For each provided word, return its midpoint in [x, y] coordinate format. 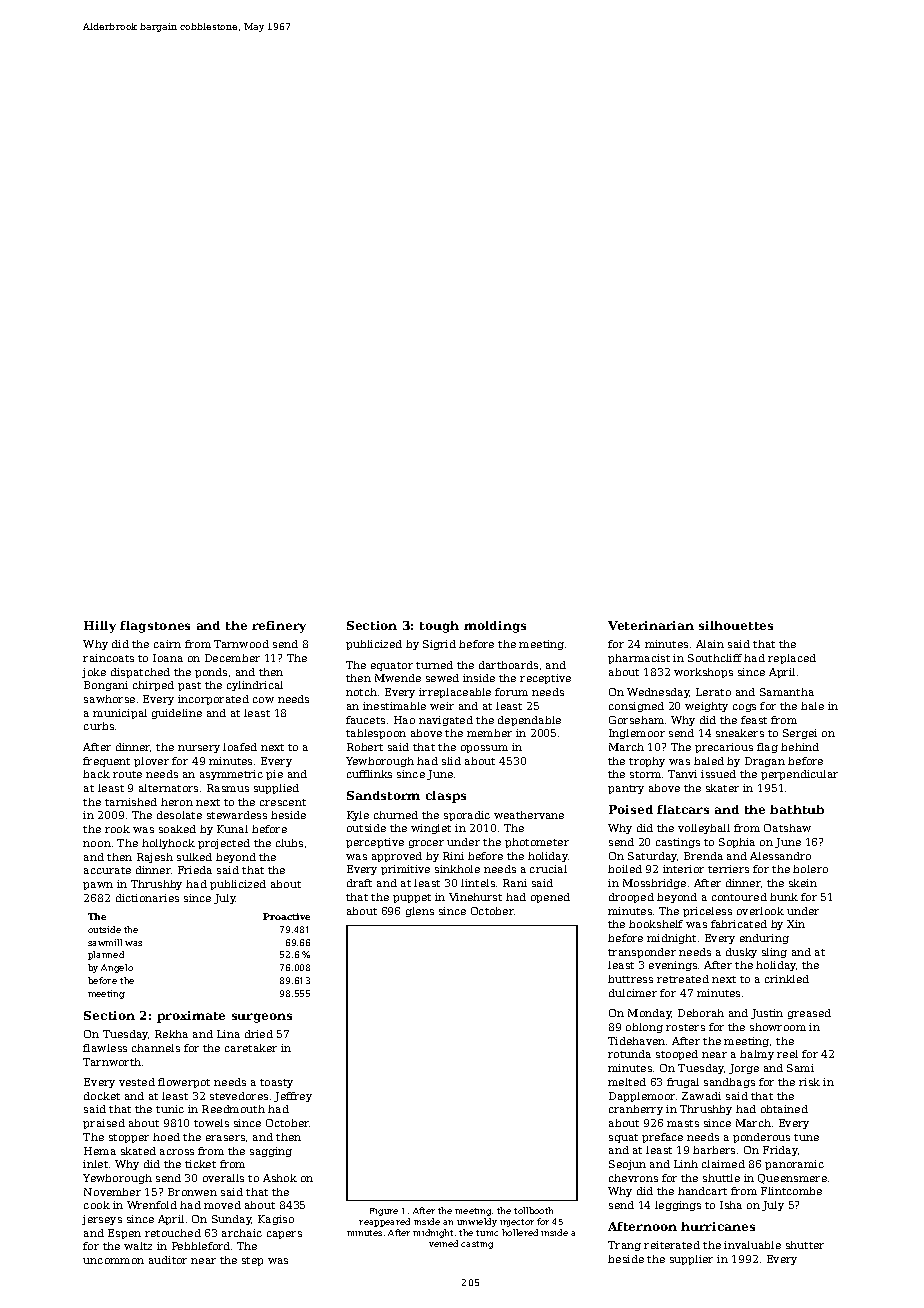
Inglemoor [637, 734]
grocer [426, 844]
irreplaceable [455, 693]
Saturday [652, 857]
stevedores [239, 1096]
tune [806, 1137]
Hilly [100, 627]
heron [177, 802]
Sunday [232, 1220]
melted [627, 1082]
